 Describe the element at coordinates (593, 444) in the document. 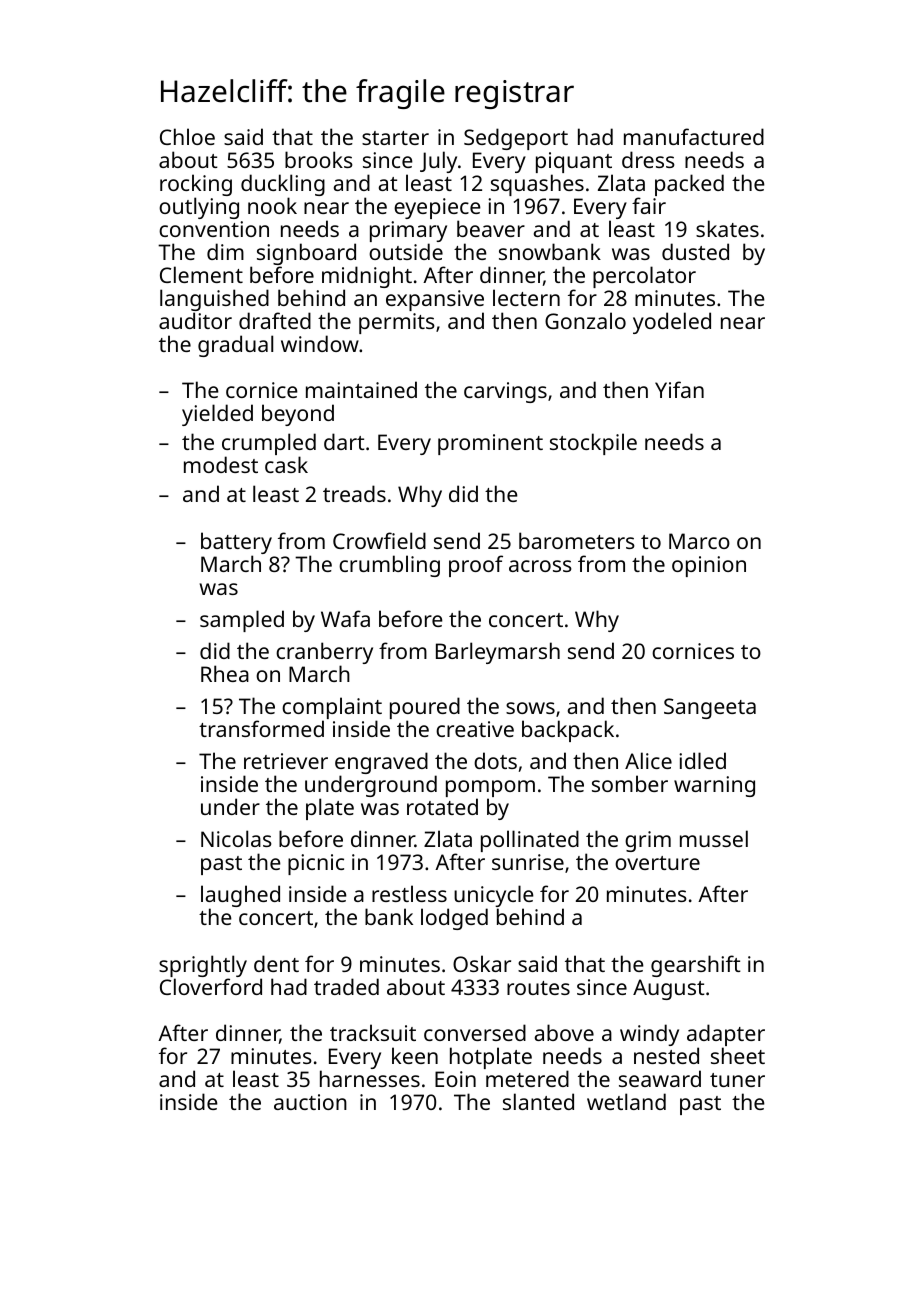

I see `stockpile` at that location.
